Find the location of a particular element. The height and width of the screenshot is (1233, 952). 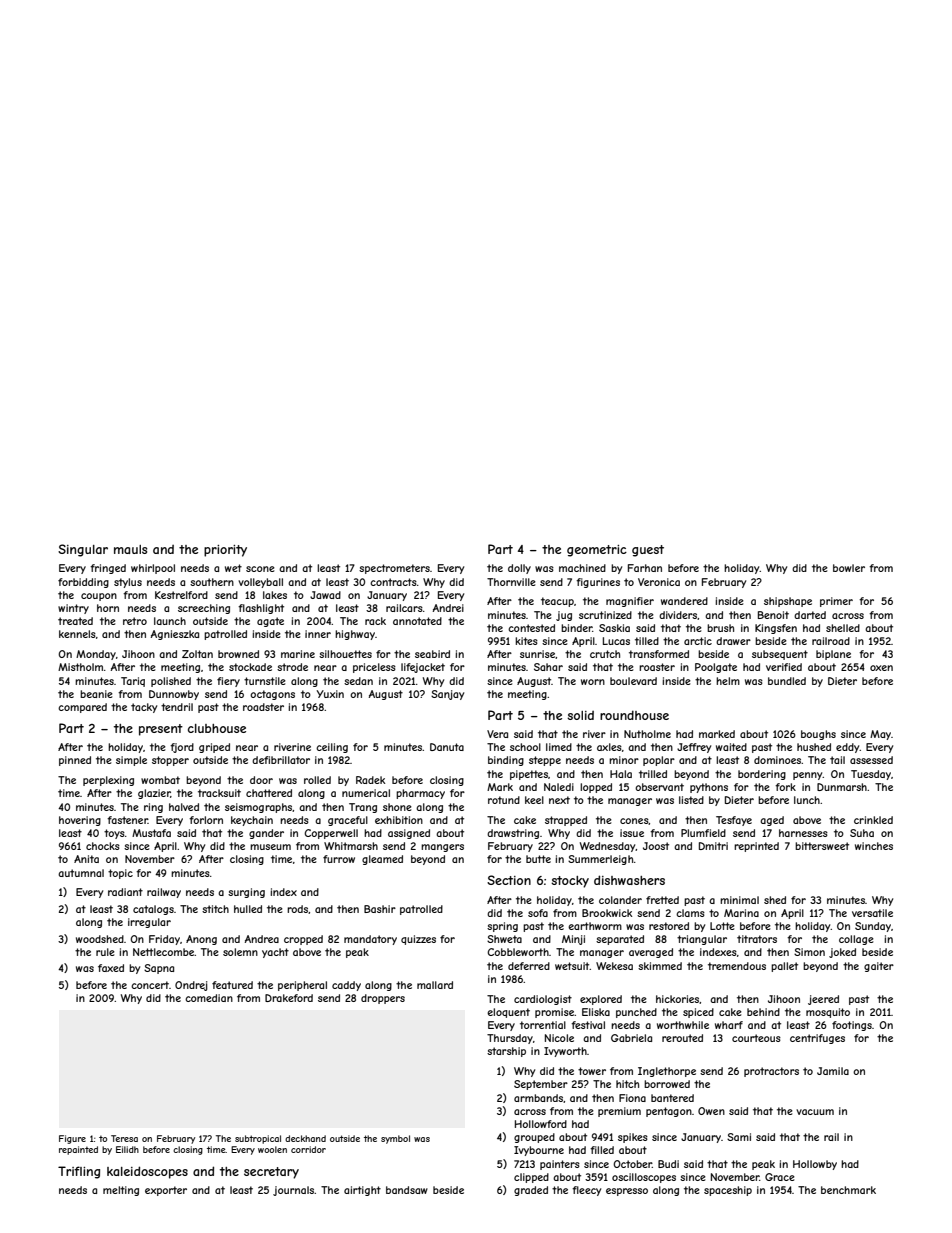

clams is located at coordinates (690, 913).
